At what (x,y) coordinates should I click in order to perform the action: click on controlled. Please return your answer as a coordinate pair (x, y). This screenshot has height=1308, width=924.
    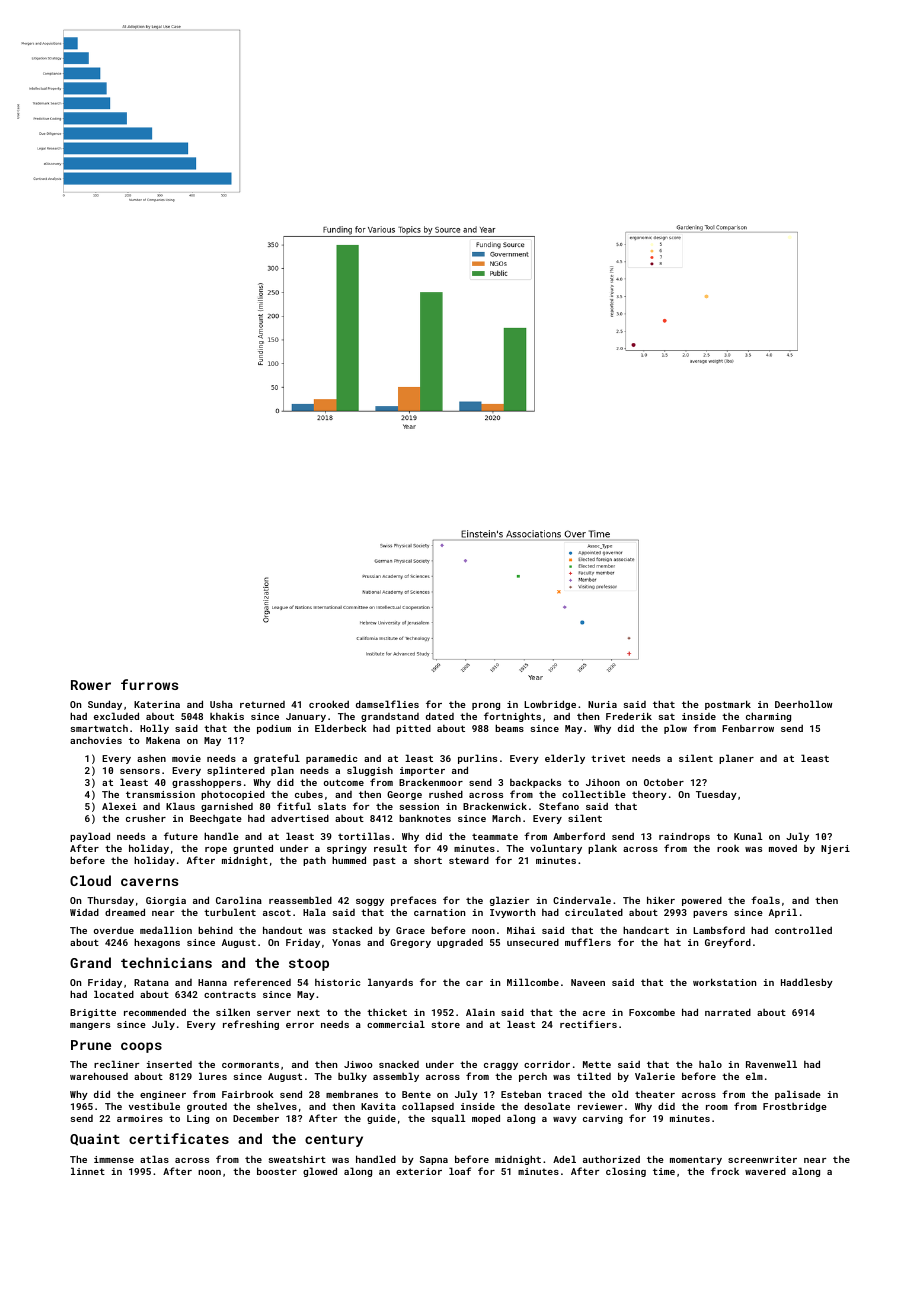
    Looking at the image, I should click on (803, 930).
